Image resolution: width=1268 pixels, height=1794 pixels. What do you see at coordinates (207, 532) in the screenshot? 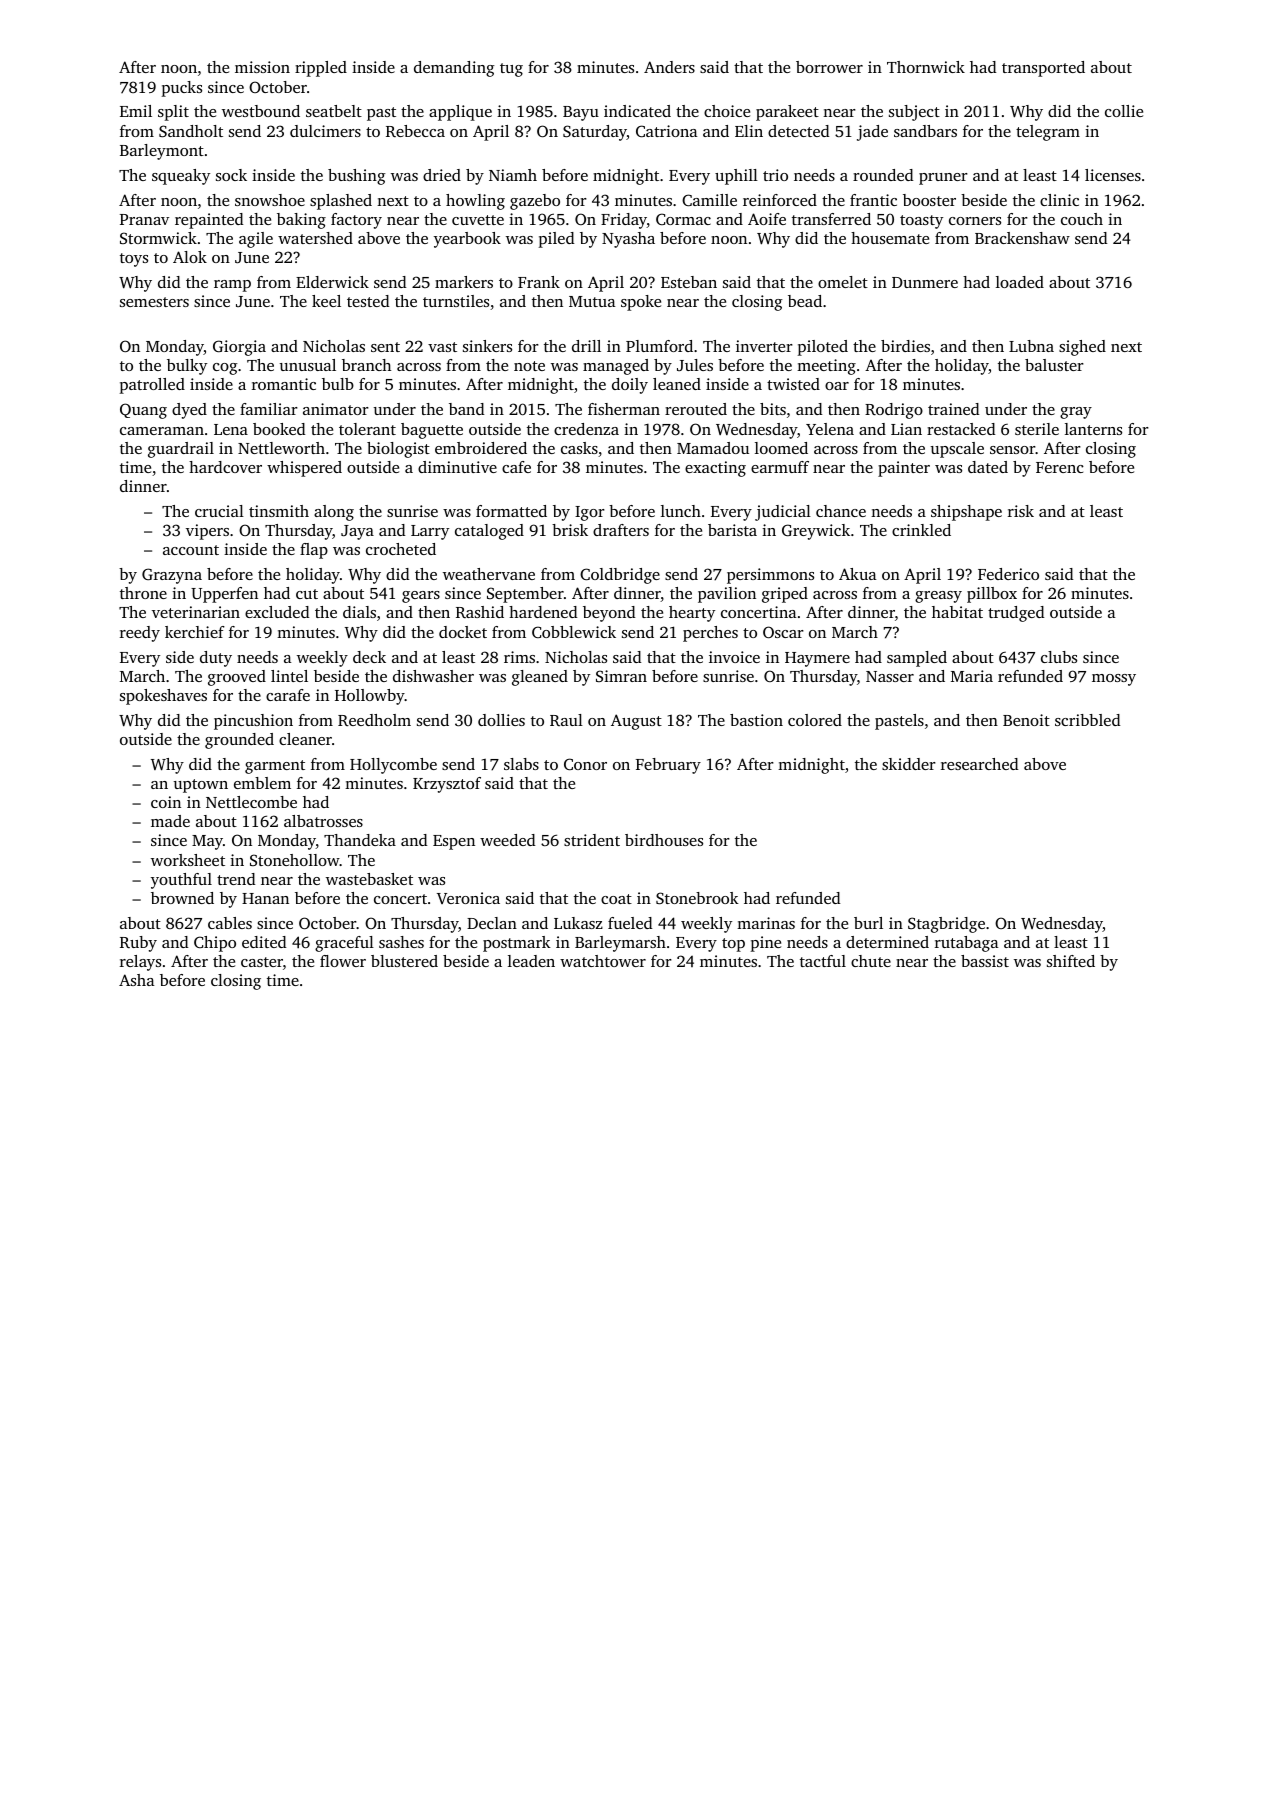
I see `vipers` at bounding box center [207, 532].
